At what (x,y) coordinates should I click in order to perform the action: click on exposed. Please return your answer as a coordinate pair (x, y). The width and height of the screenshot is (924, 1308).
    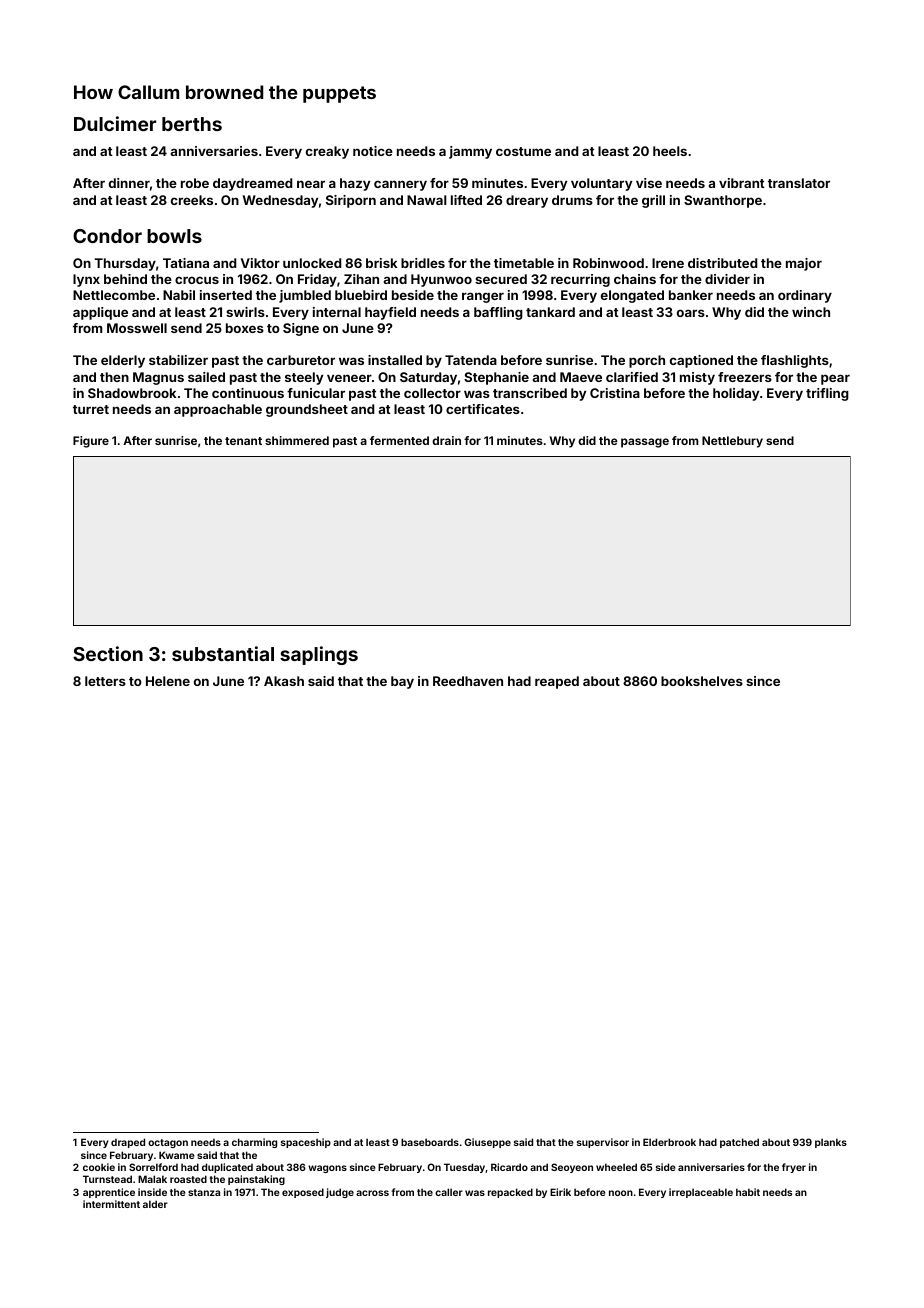
    Looking at the image, I should click on (303, 1193).
